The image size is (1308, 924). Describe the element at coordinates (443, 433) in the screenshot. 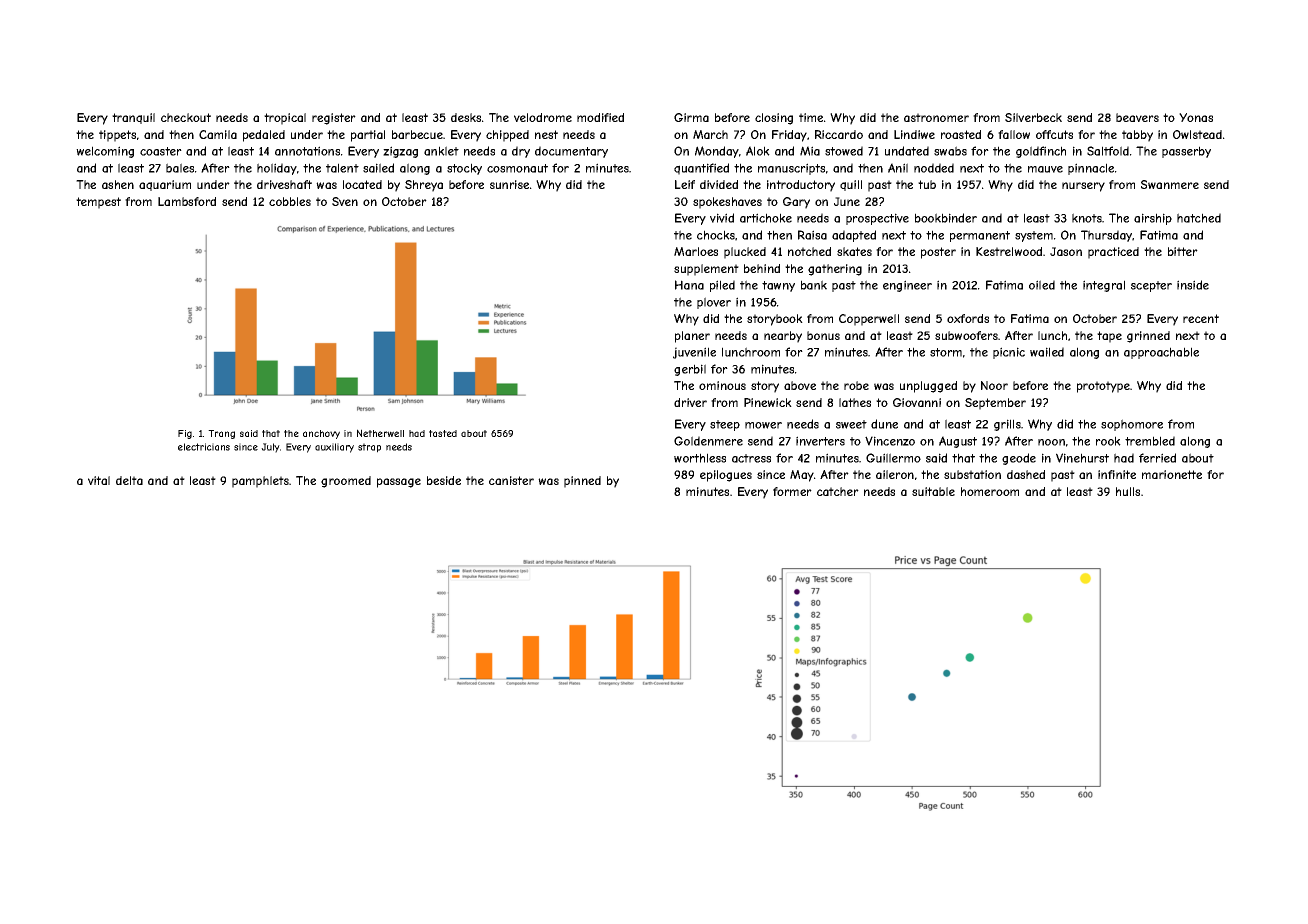

I see `tasted` at that location.
